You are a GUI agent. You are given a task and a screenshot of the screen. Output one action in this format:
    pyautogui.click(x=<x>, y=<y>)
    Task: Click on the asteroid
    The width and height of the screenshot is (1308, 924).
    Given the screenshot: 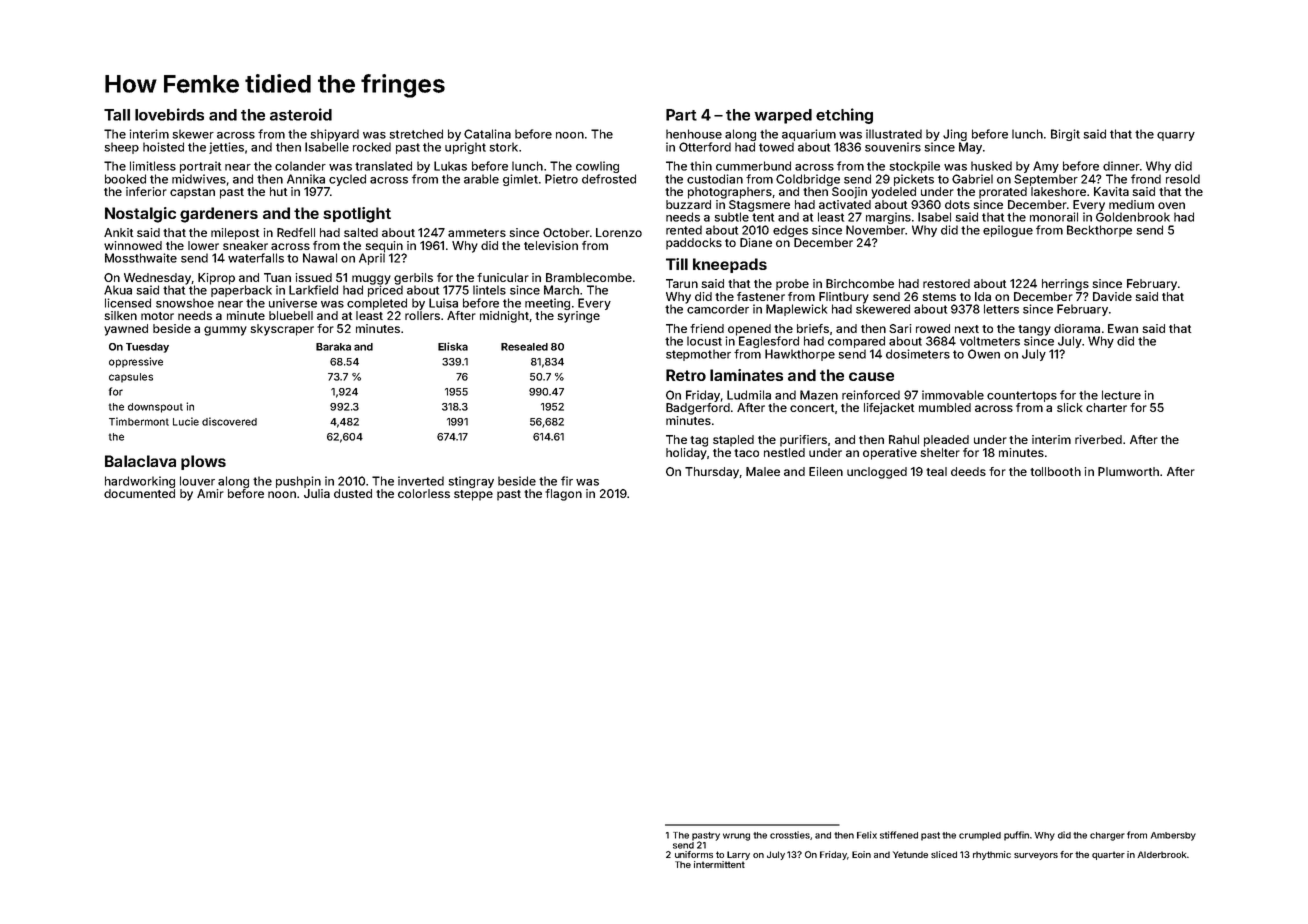 What is the action you would take?
    pyautogui.click(x=301, y=114)
